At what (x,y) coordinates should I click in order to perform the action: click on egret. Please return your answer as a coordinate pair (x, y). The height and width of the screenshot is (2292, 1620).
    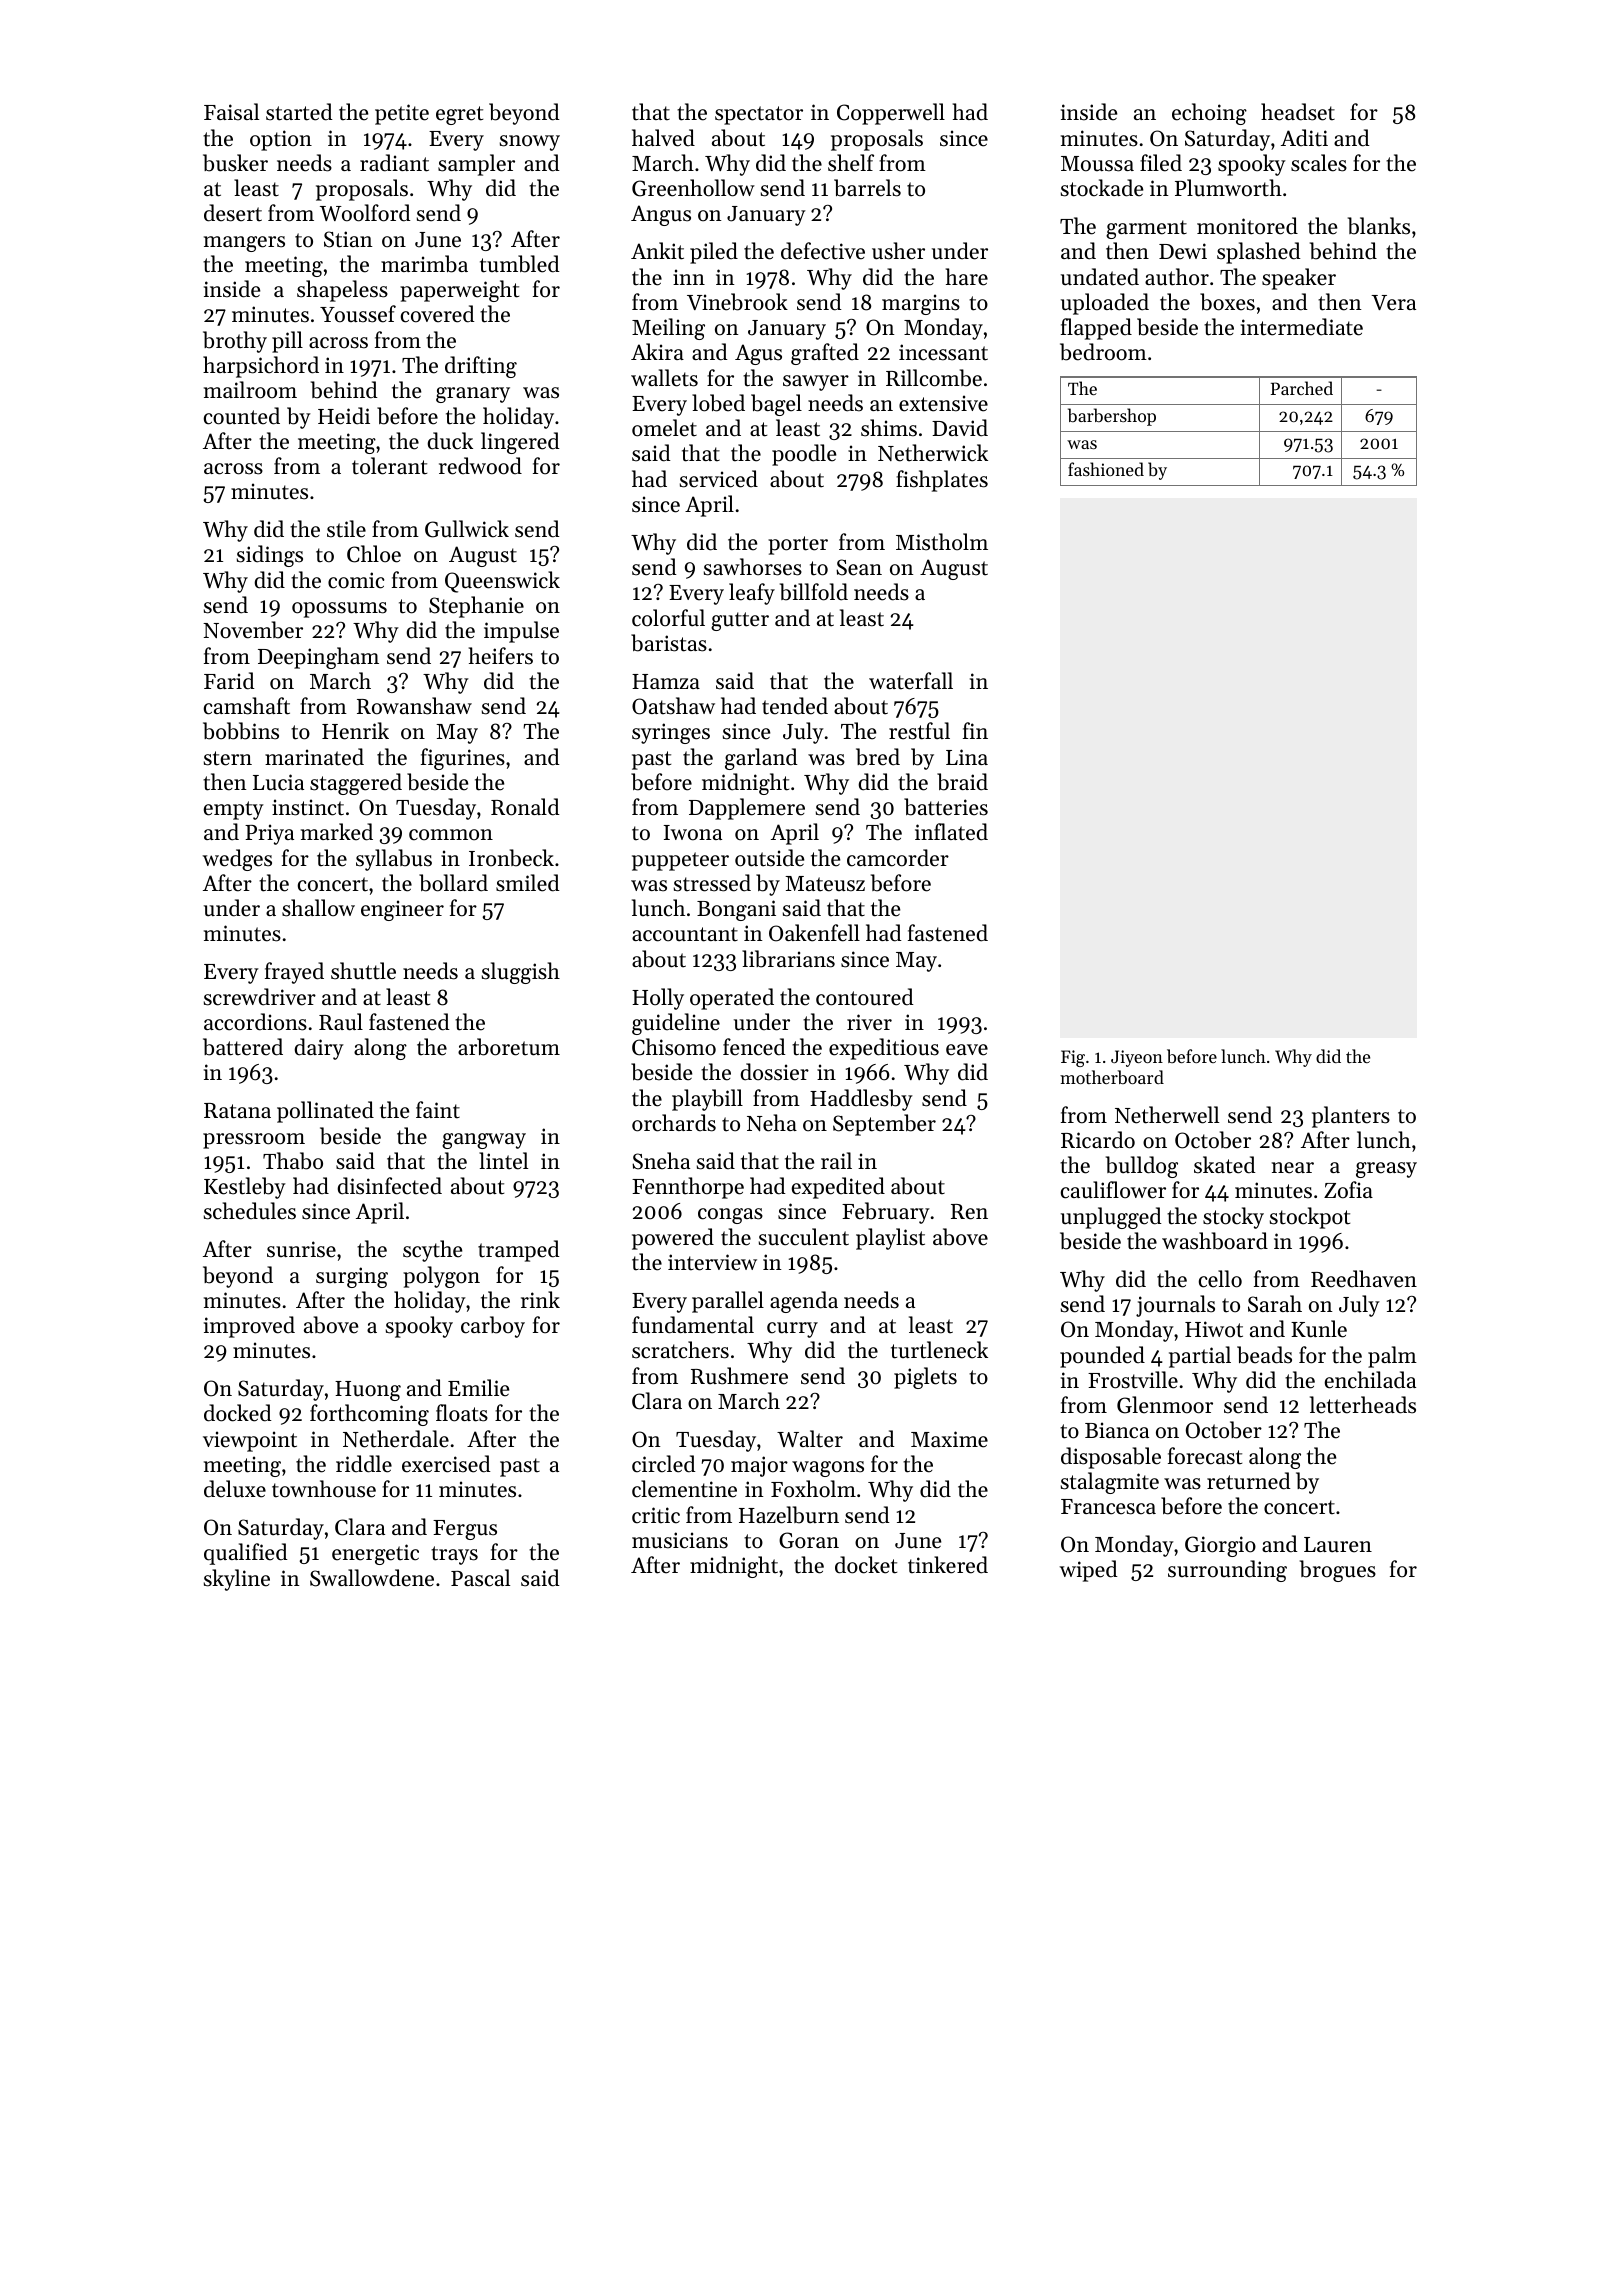
    Looking at the image, I should click on (459, 115).
